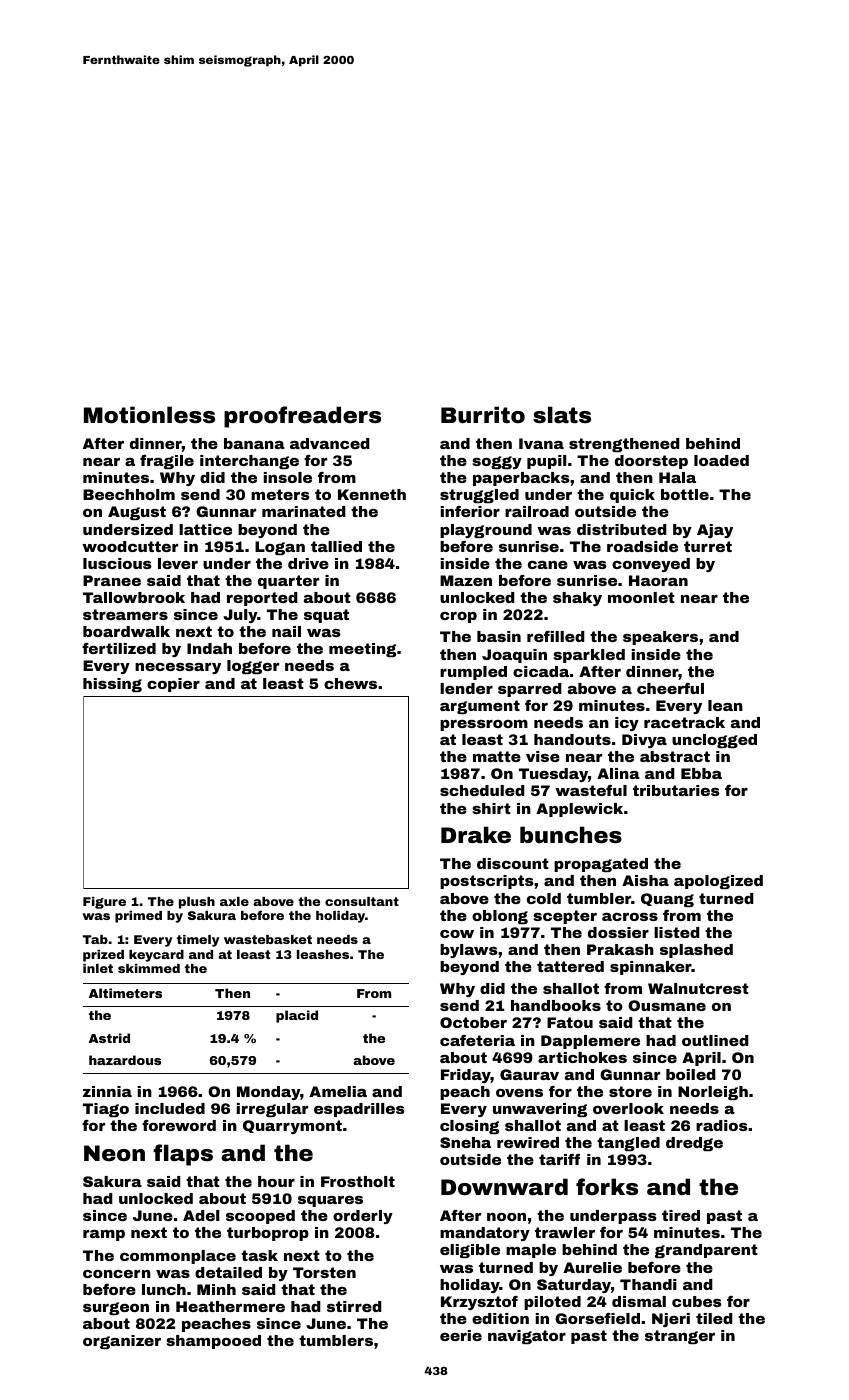  I want to click on keycard, so click(156, 956).
